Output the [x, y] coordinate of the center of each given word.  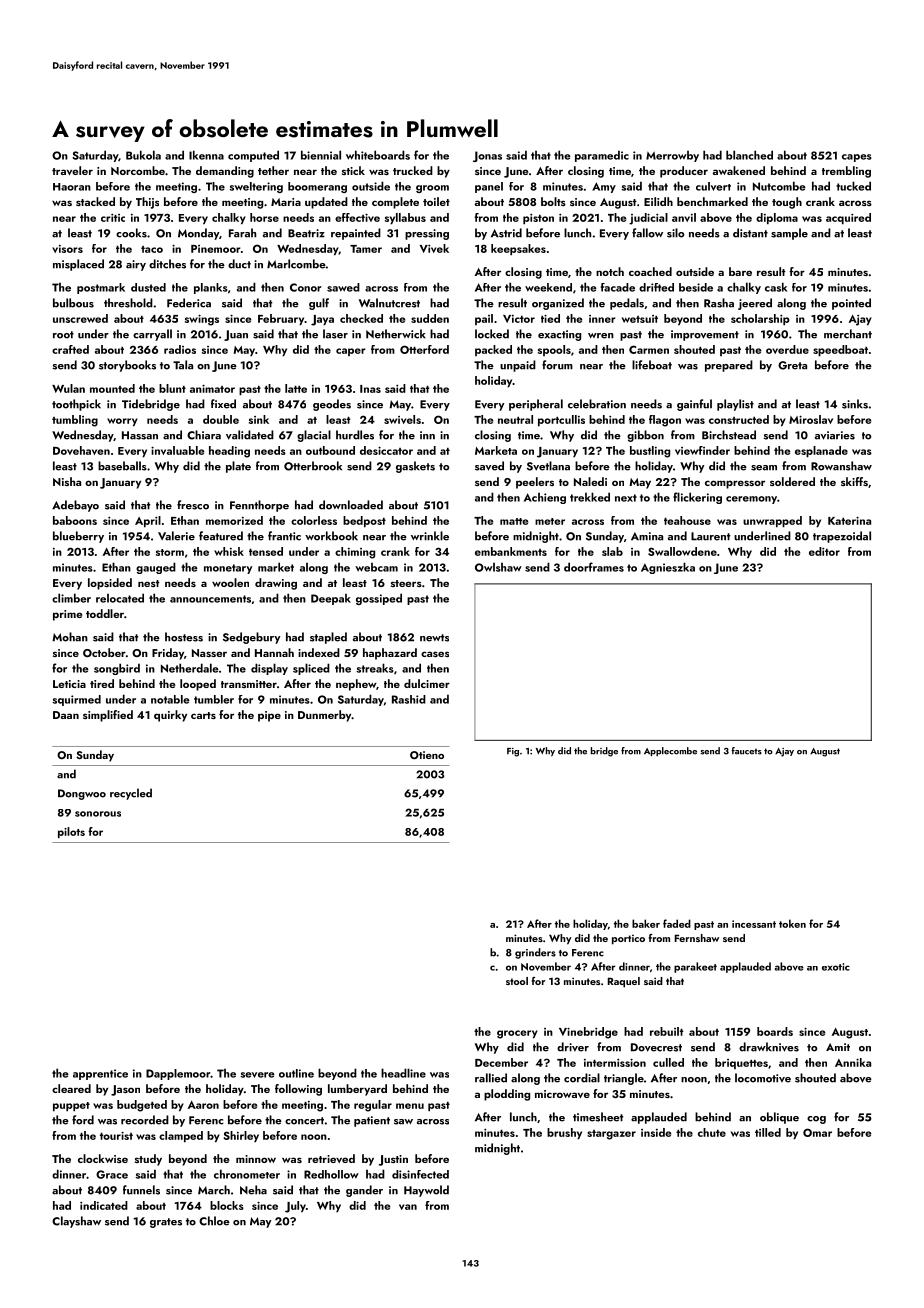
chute [712, 1132]
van [408, 1207]
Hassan [140, 435]
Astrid [506, 233]
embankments [511, 551]
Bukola [143, 155]
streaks [375, 668]
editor [824, 551]
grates [166, 1223]
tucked [853, 186]
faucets [746, 751]
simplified [108, 716]
